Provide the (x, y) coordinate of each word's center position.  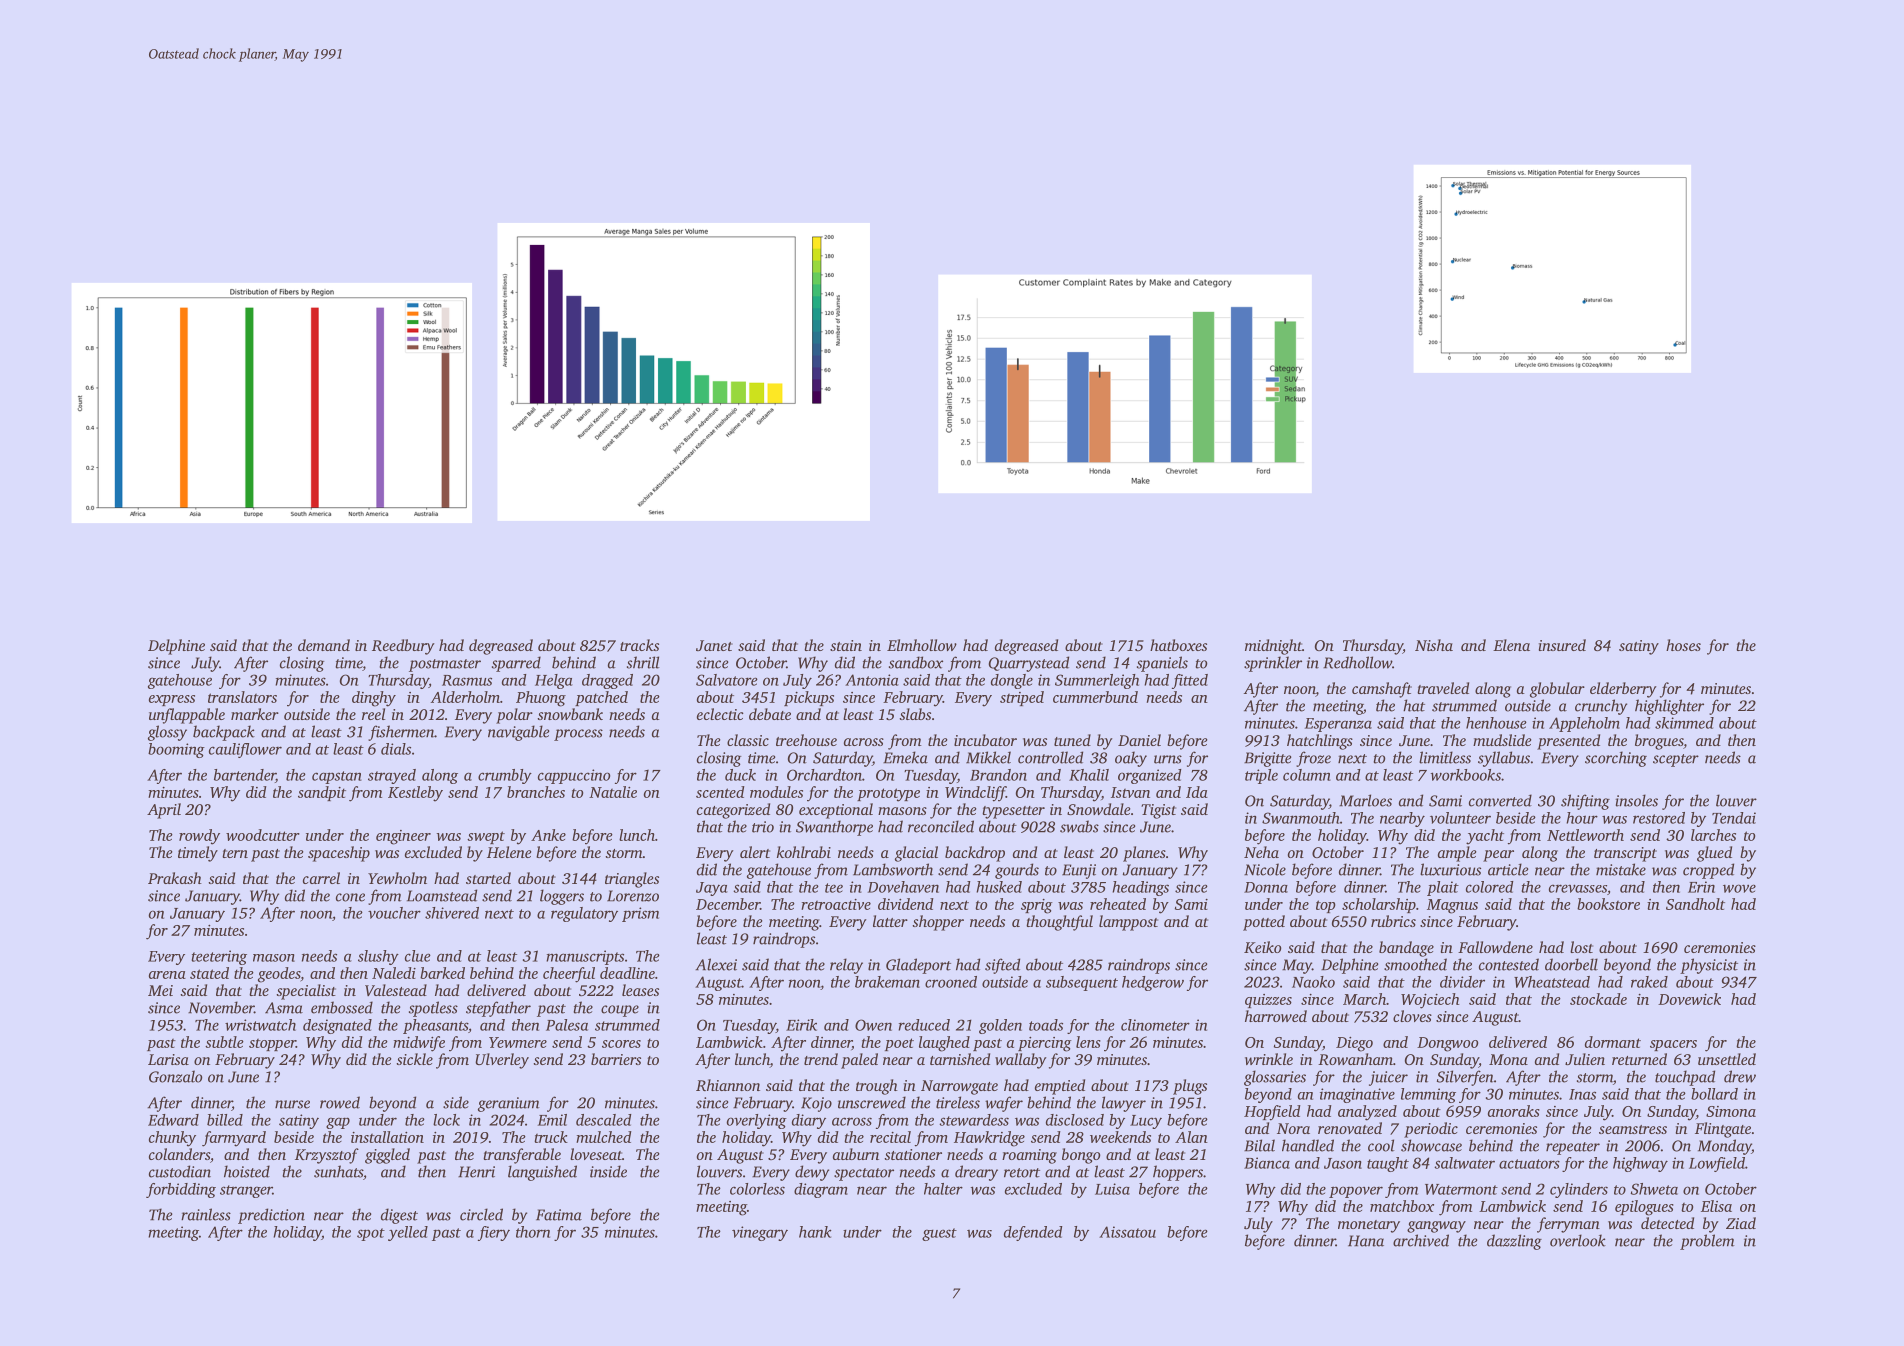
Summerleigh (1097, 681)
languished (542, 1173)
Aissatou (1127, 1232)
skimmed (1684, 723)
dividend (906, 904)
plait (1443, 888)
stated (209, 973)
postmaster (445, 665)
